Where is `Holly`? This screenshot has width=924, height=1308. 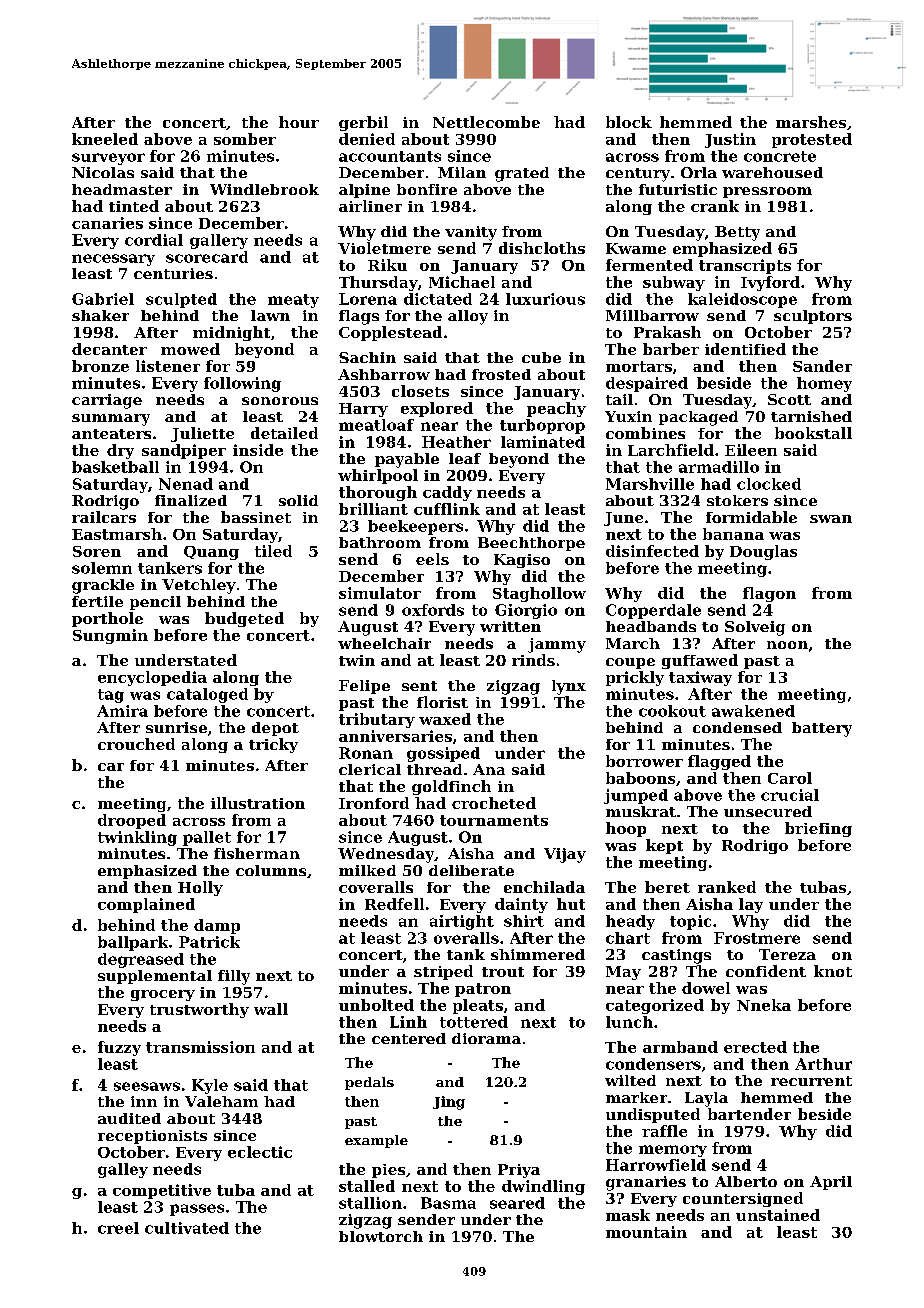 Holly is located at coordinates (200, 888).
